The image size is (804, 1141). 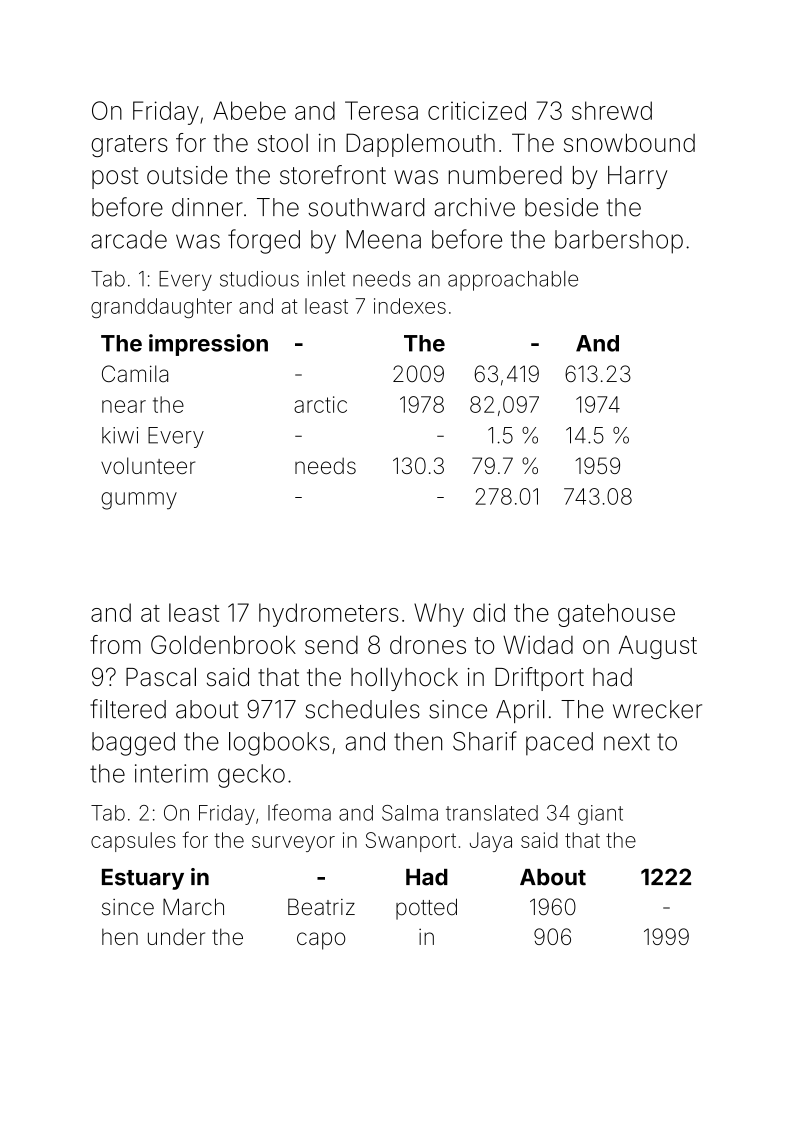 I want to click on shrewd, so click(x=612, y=110).
